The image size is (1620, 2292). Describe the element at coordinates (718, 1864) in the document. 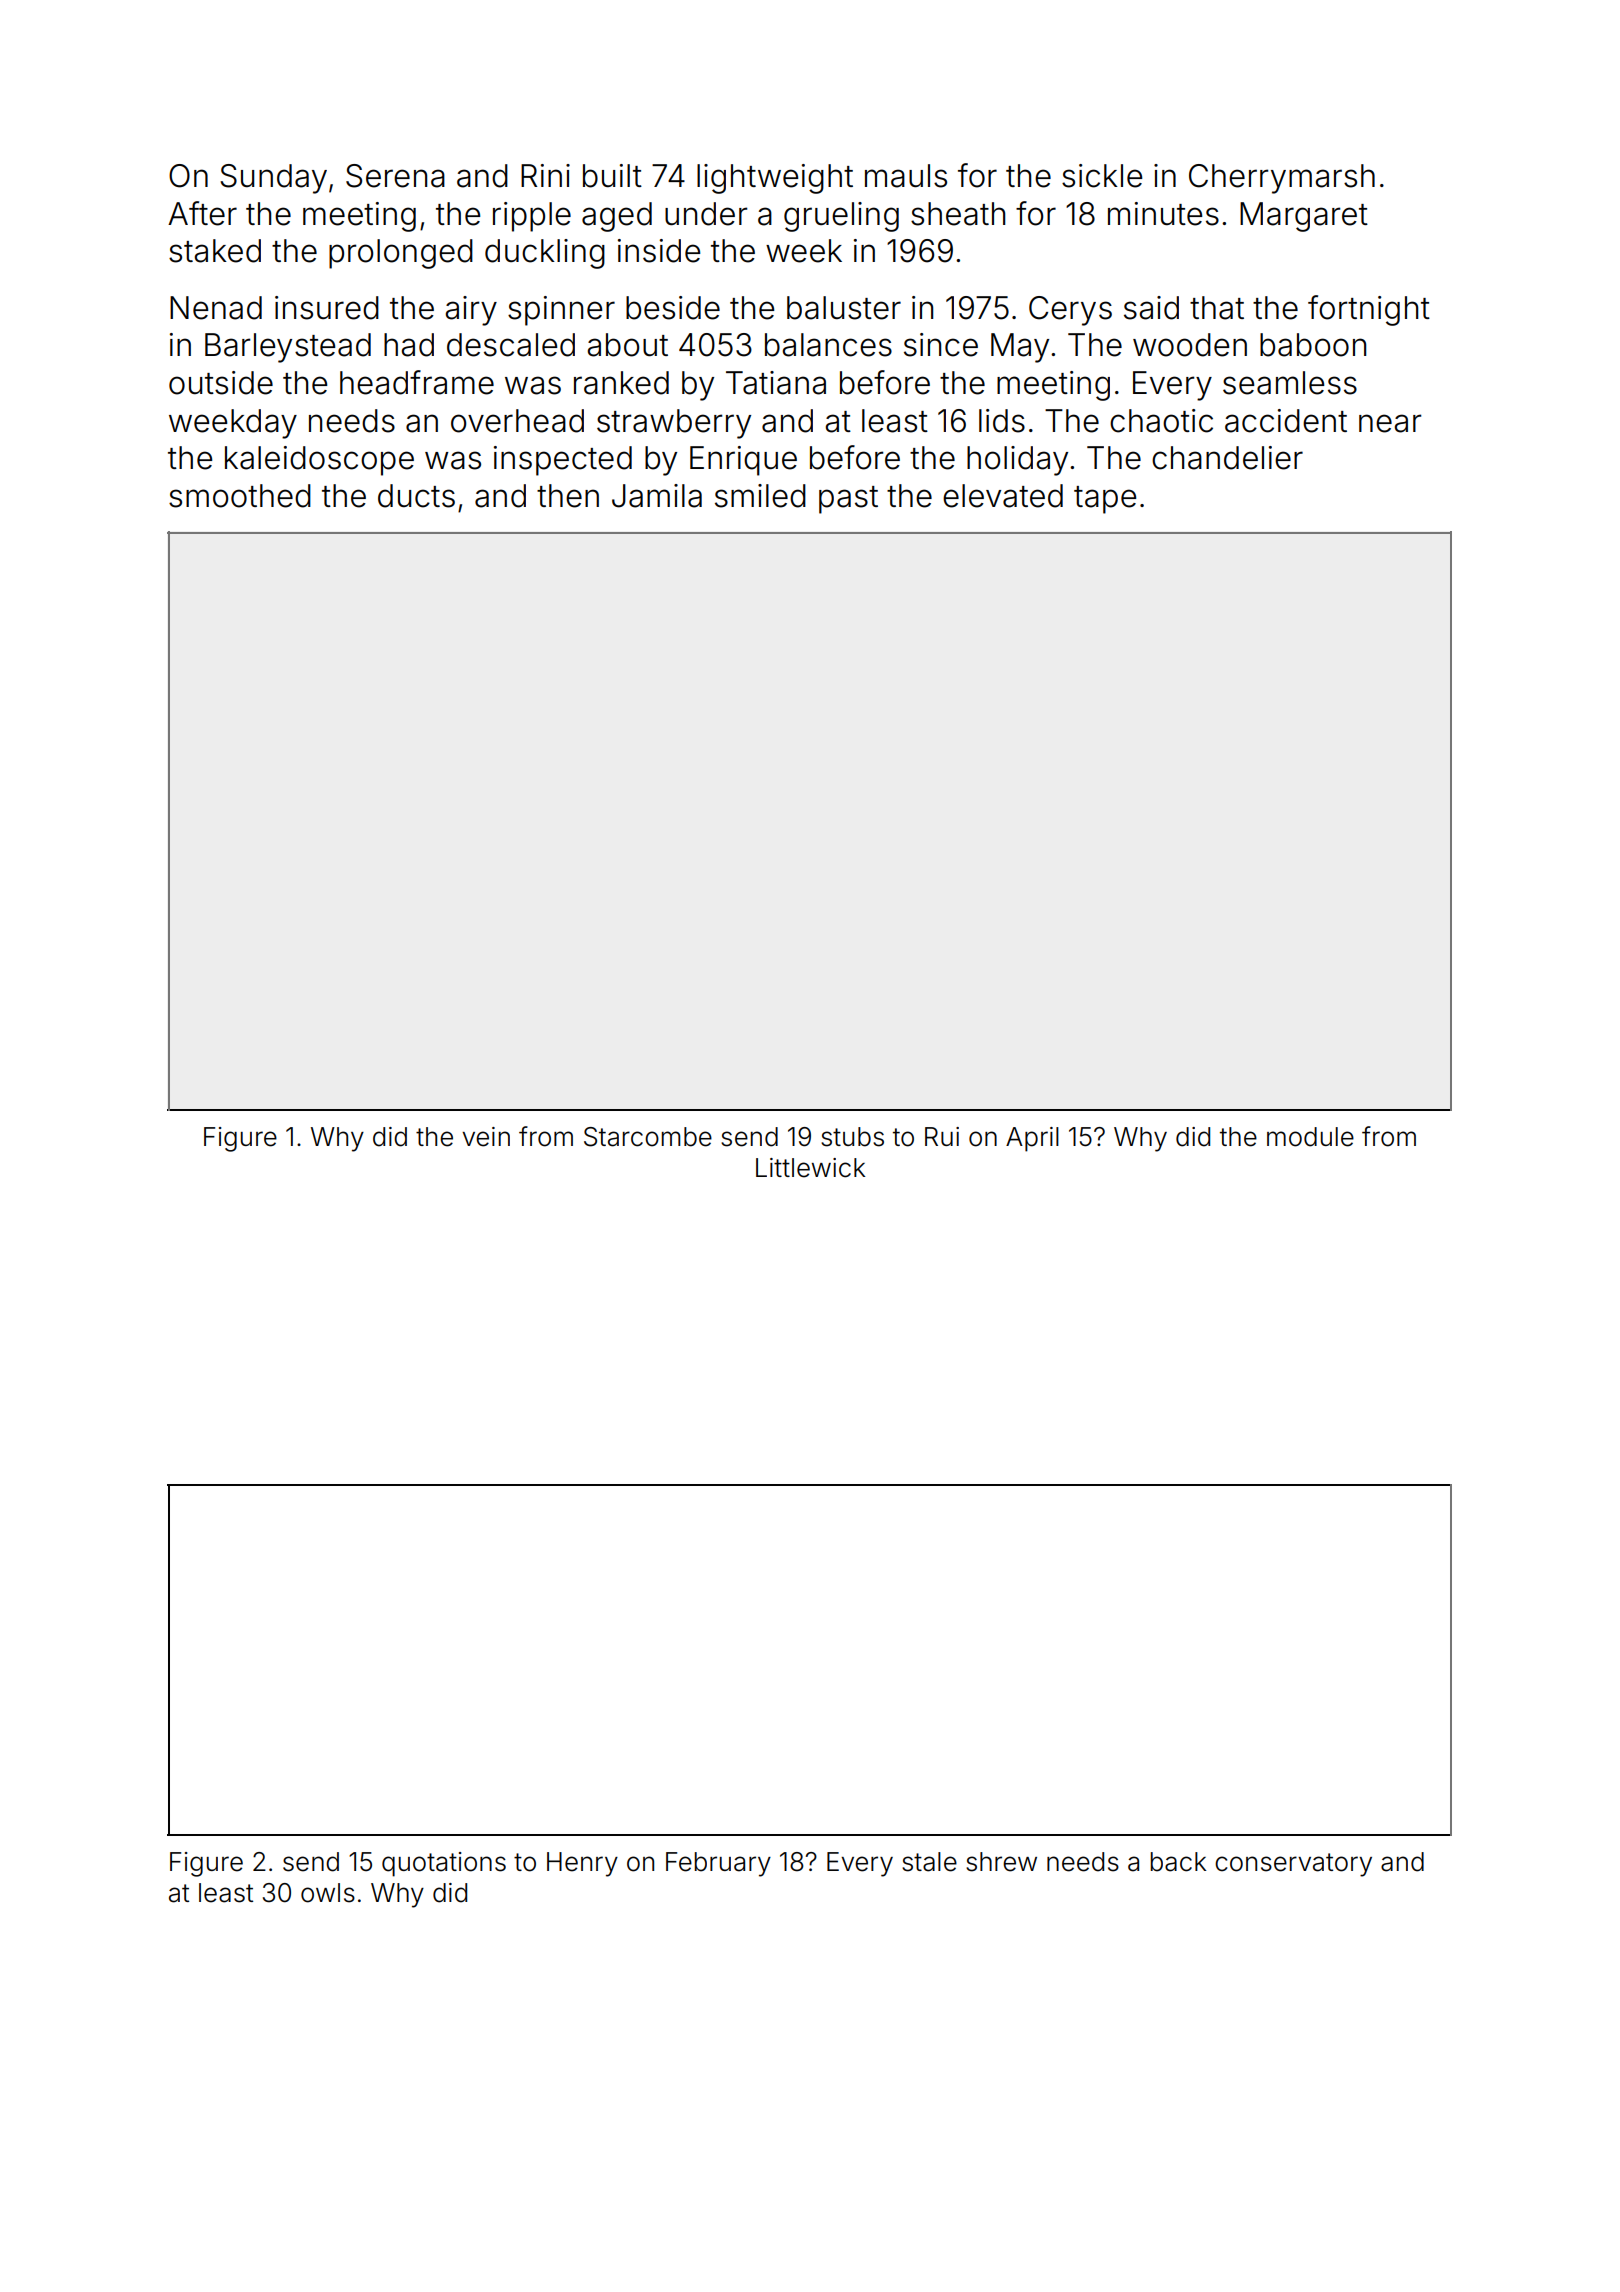

I see `February` at that location.
